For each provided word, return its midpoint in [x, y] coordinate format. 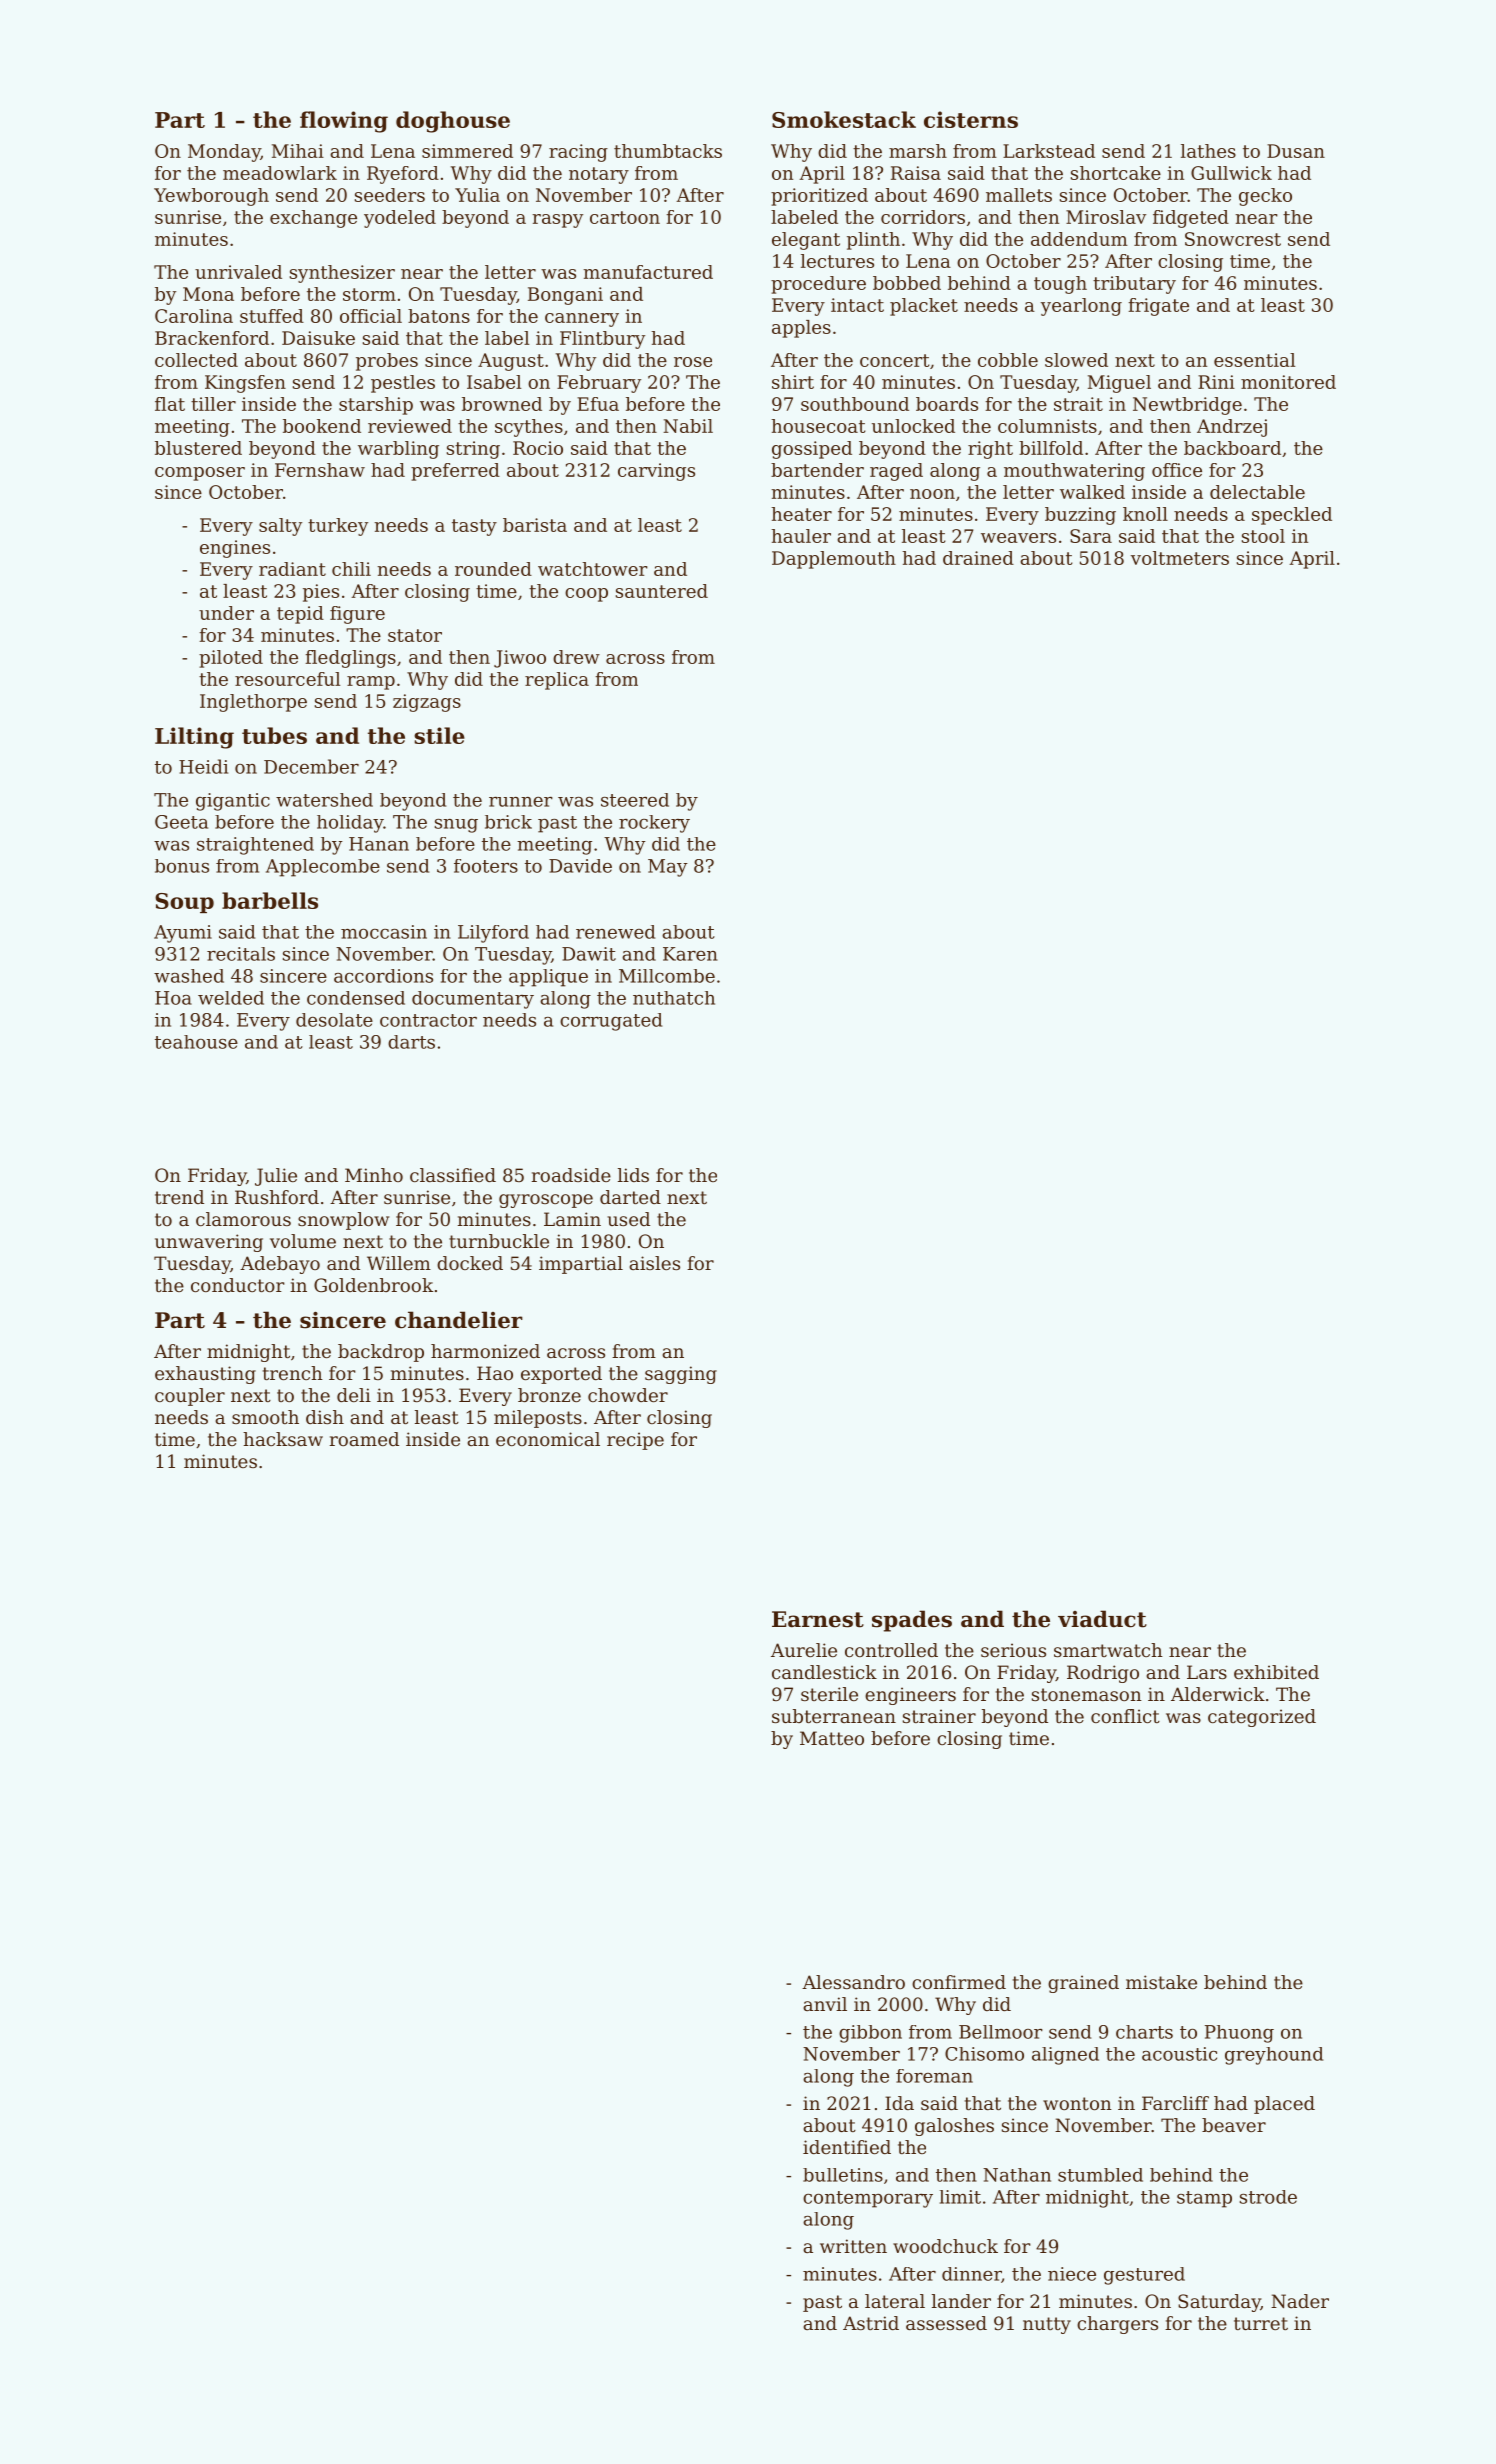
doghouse [453, 122]
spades [912, 1621]
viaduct [1102, 1619]
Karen [690, 954]
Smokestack [844, 119]
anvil [825, 2004]
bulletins [843, 2175]
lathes [1208, 151]
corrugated [611, 1022]
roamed [364, 1439]
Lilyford [493, 934]
